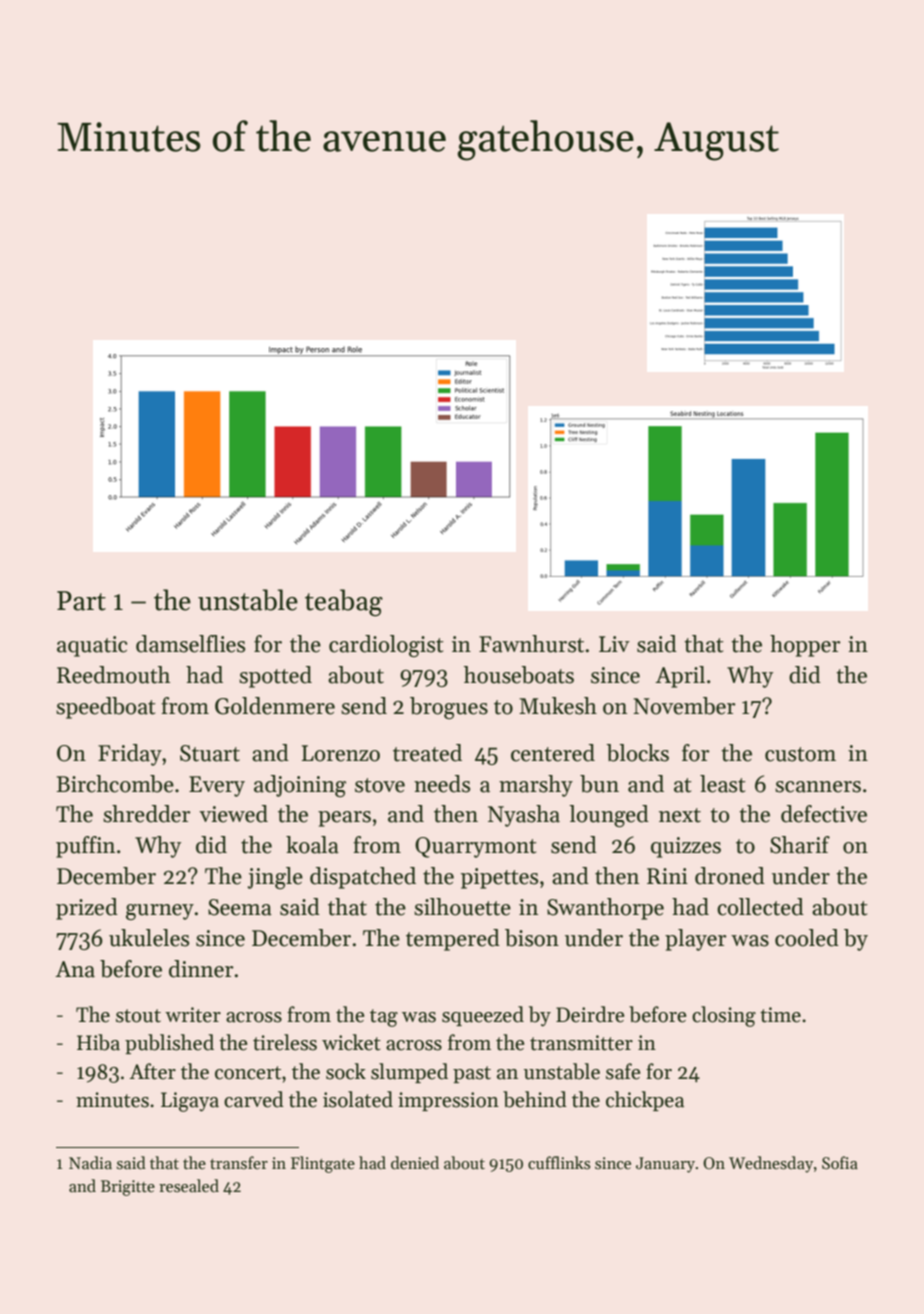 The width and height of the page is (924, 1314). Describe the element at coordinates (805, 646) in the page. I see `hopper` at that location.
